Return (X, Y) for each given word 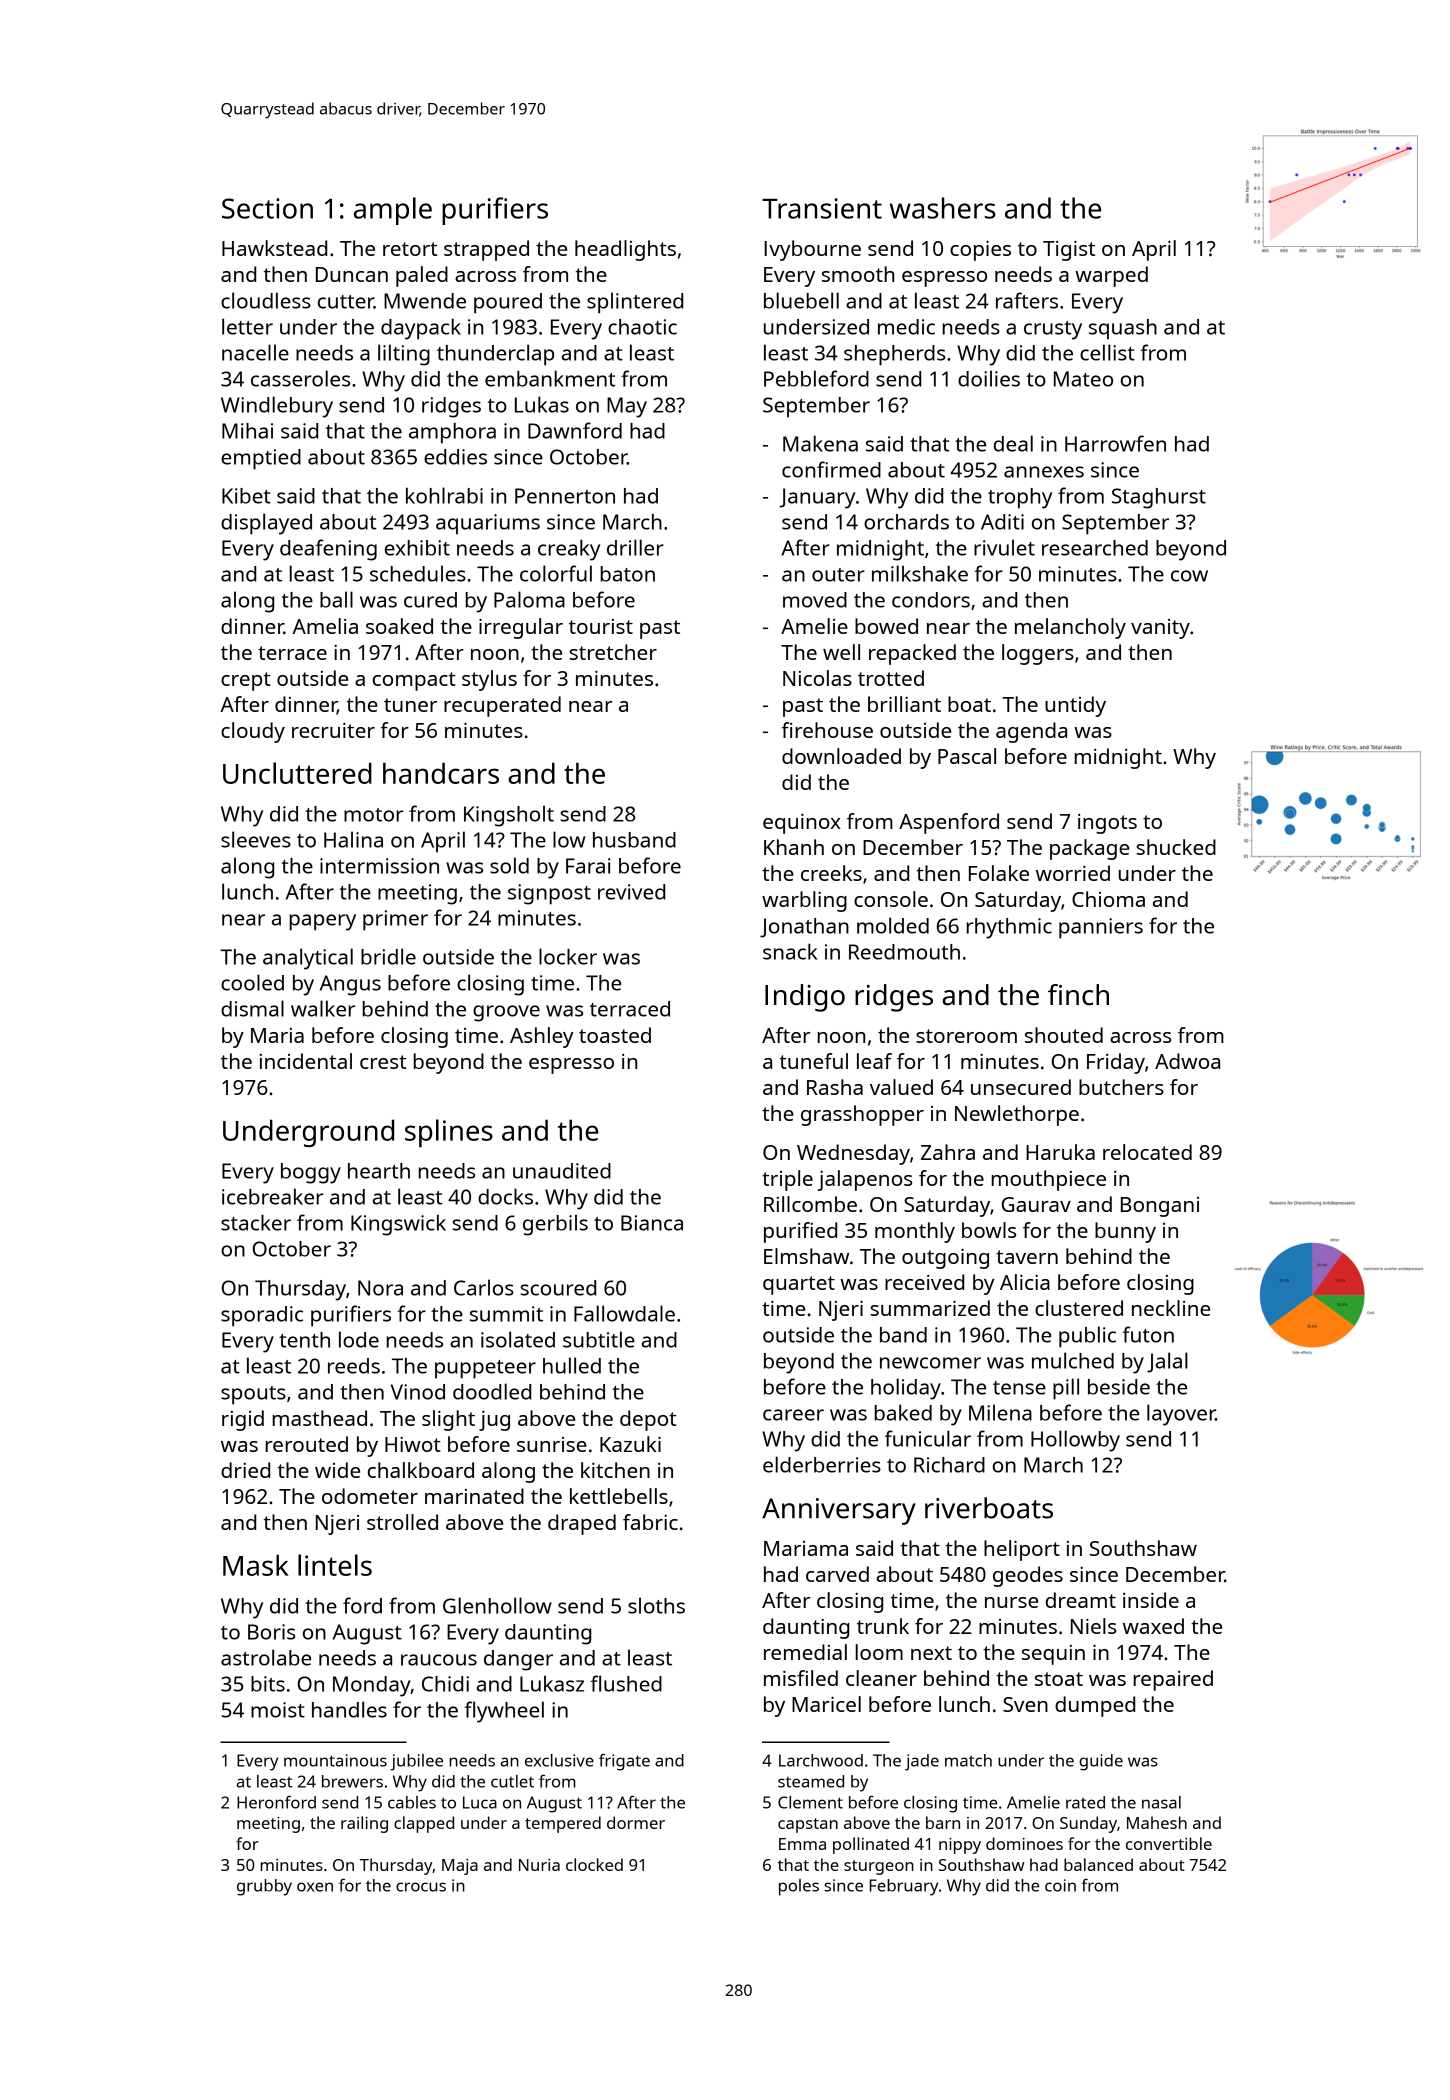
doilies (989, 378)
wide (337, 1470)
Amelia (325, 626)
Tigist (1069, 251)
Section (267, 208)
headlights (625, 250)
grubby (264, 1887)
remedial (805, 1652)
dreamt (1081, 1600)
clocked (594, 1864)
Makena (820, 443)
